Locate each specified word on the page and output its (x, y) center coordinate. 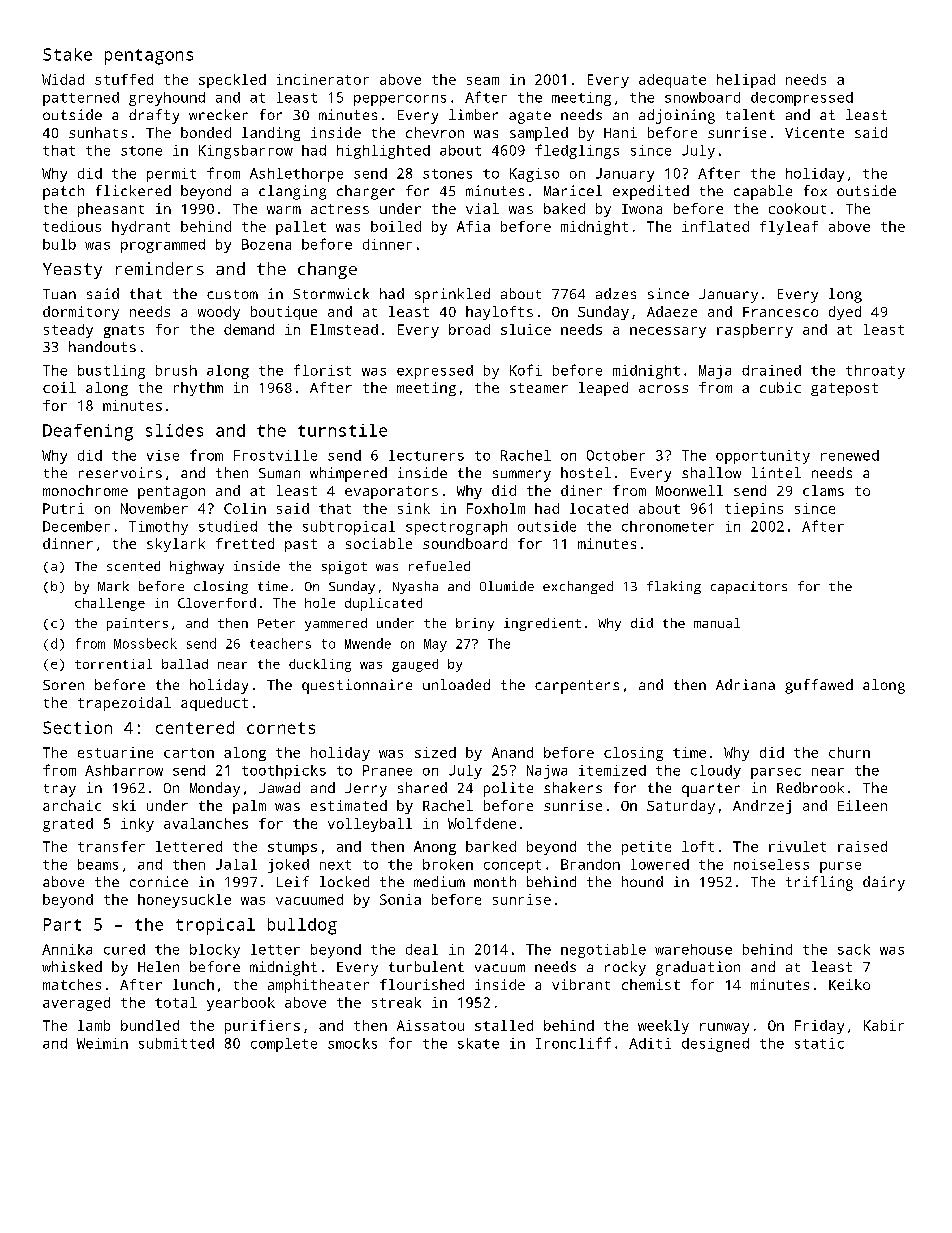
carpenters (577, 687)
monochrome (85, 490)
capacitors (749, 587)
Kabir (884, 1025)
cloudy (716, 772)
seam (483, 81)
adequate (672, 81)
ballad (185, 664)
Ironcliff (573, 1043)
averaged (76, 1004)
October (616, 455)
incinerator (323, 79)
